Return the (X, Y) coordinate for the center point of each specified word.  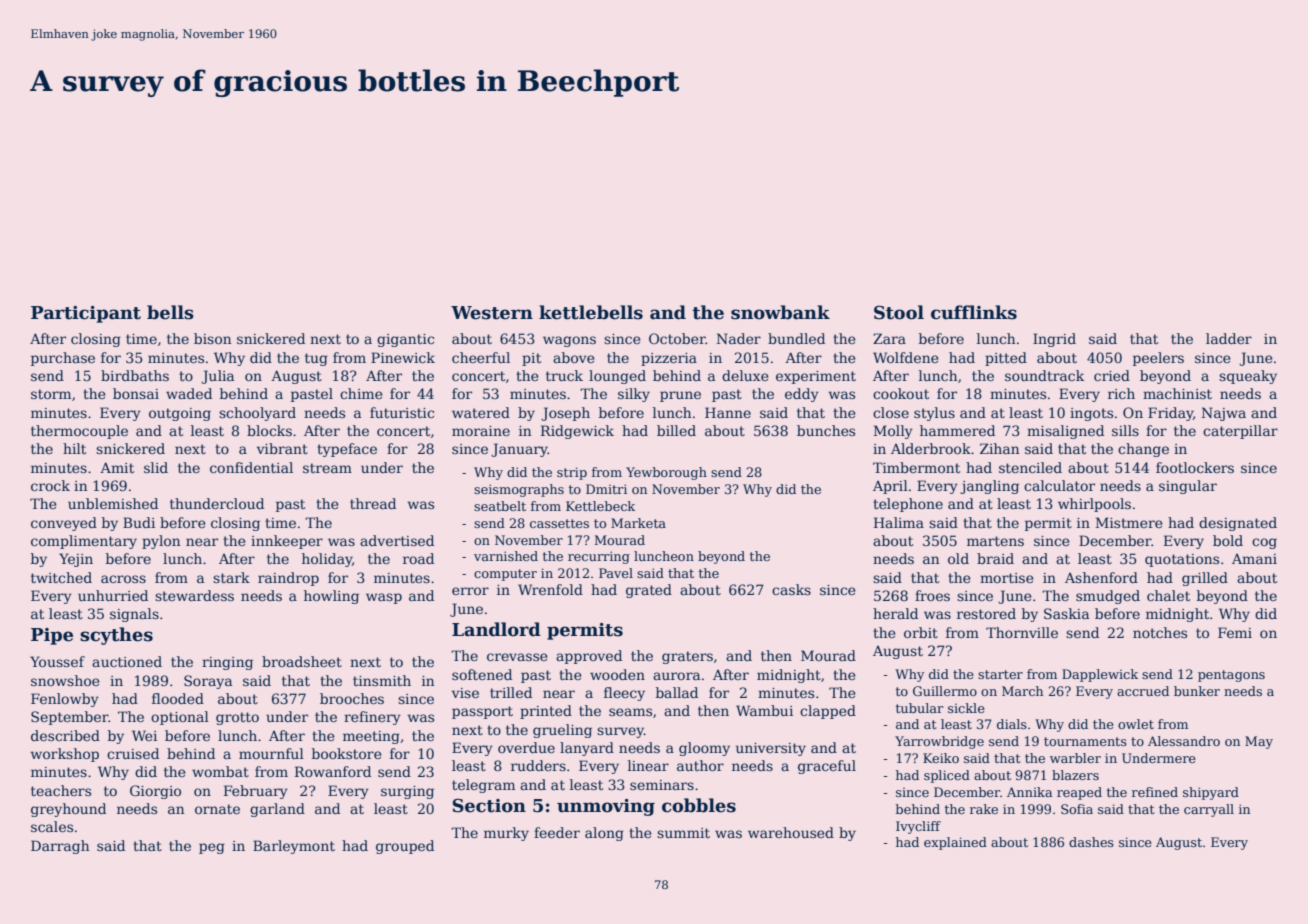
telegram (483, 786)
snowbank (780, 312)
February (256, 792)
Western (492, 313)
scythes (116, 636)
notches (1160, 632)
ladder (1229, 338)
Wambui (764, 710)
